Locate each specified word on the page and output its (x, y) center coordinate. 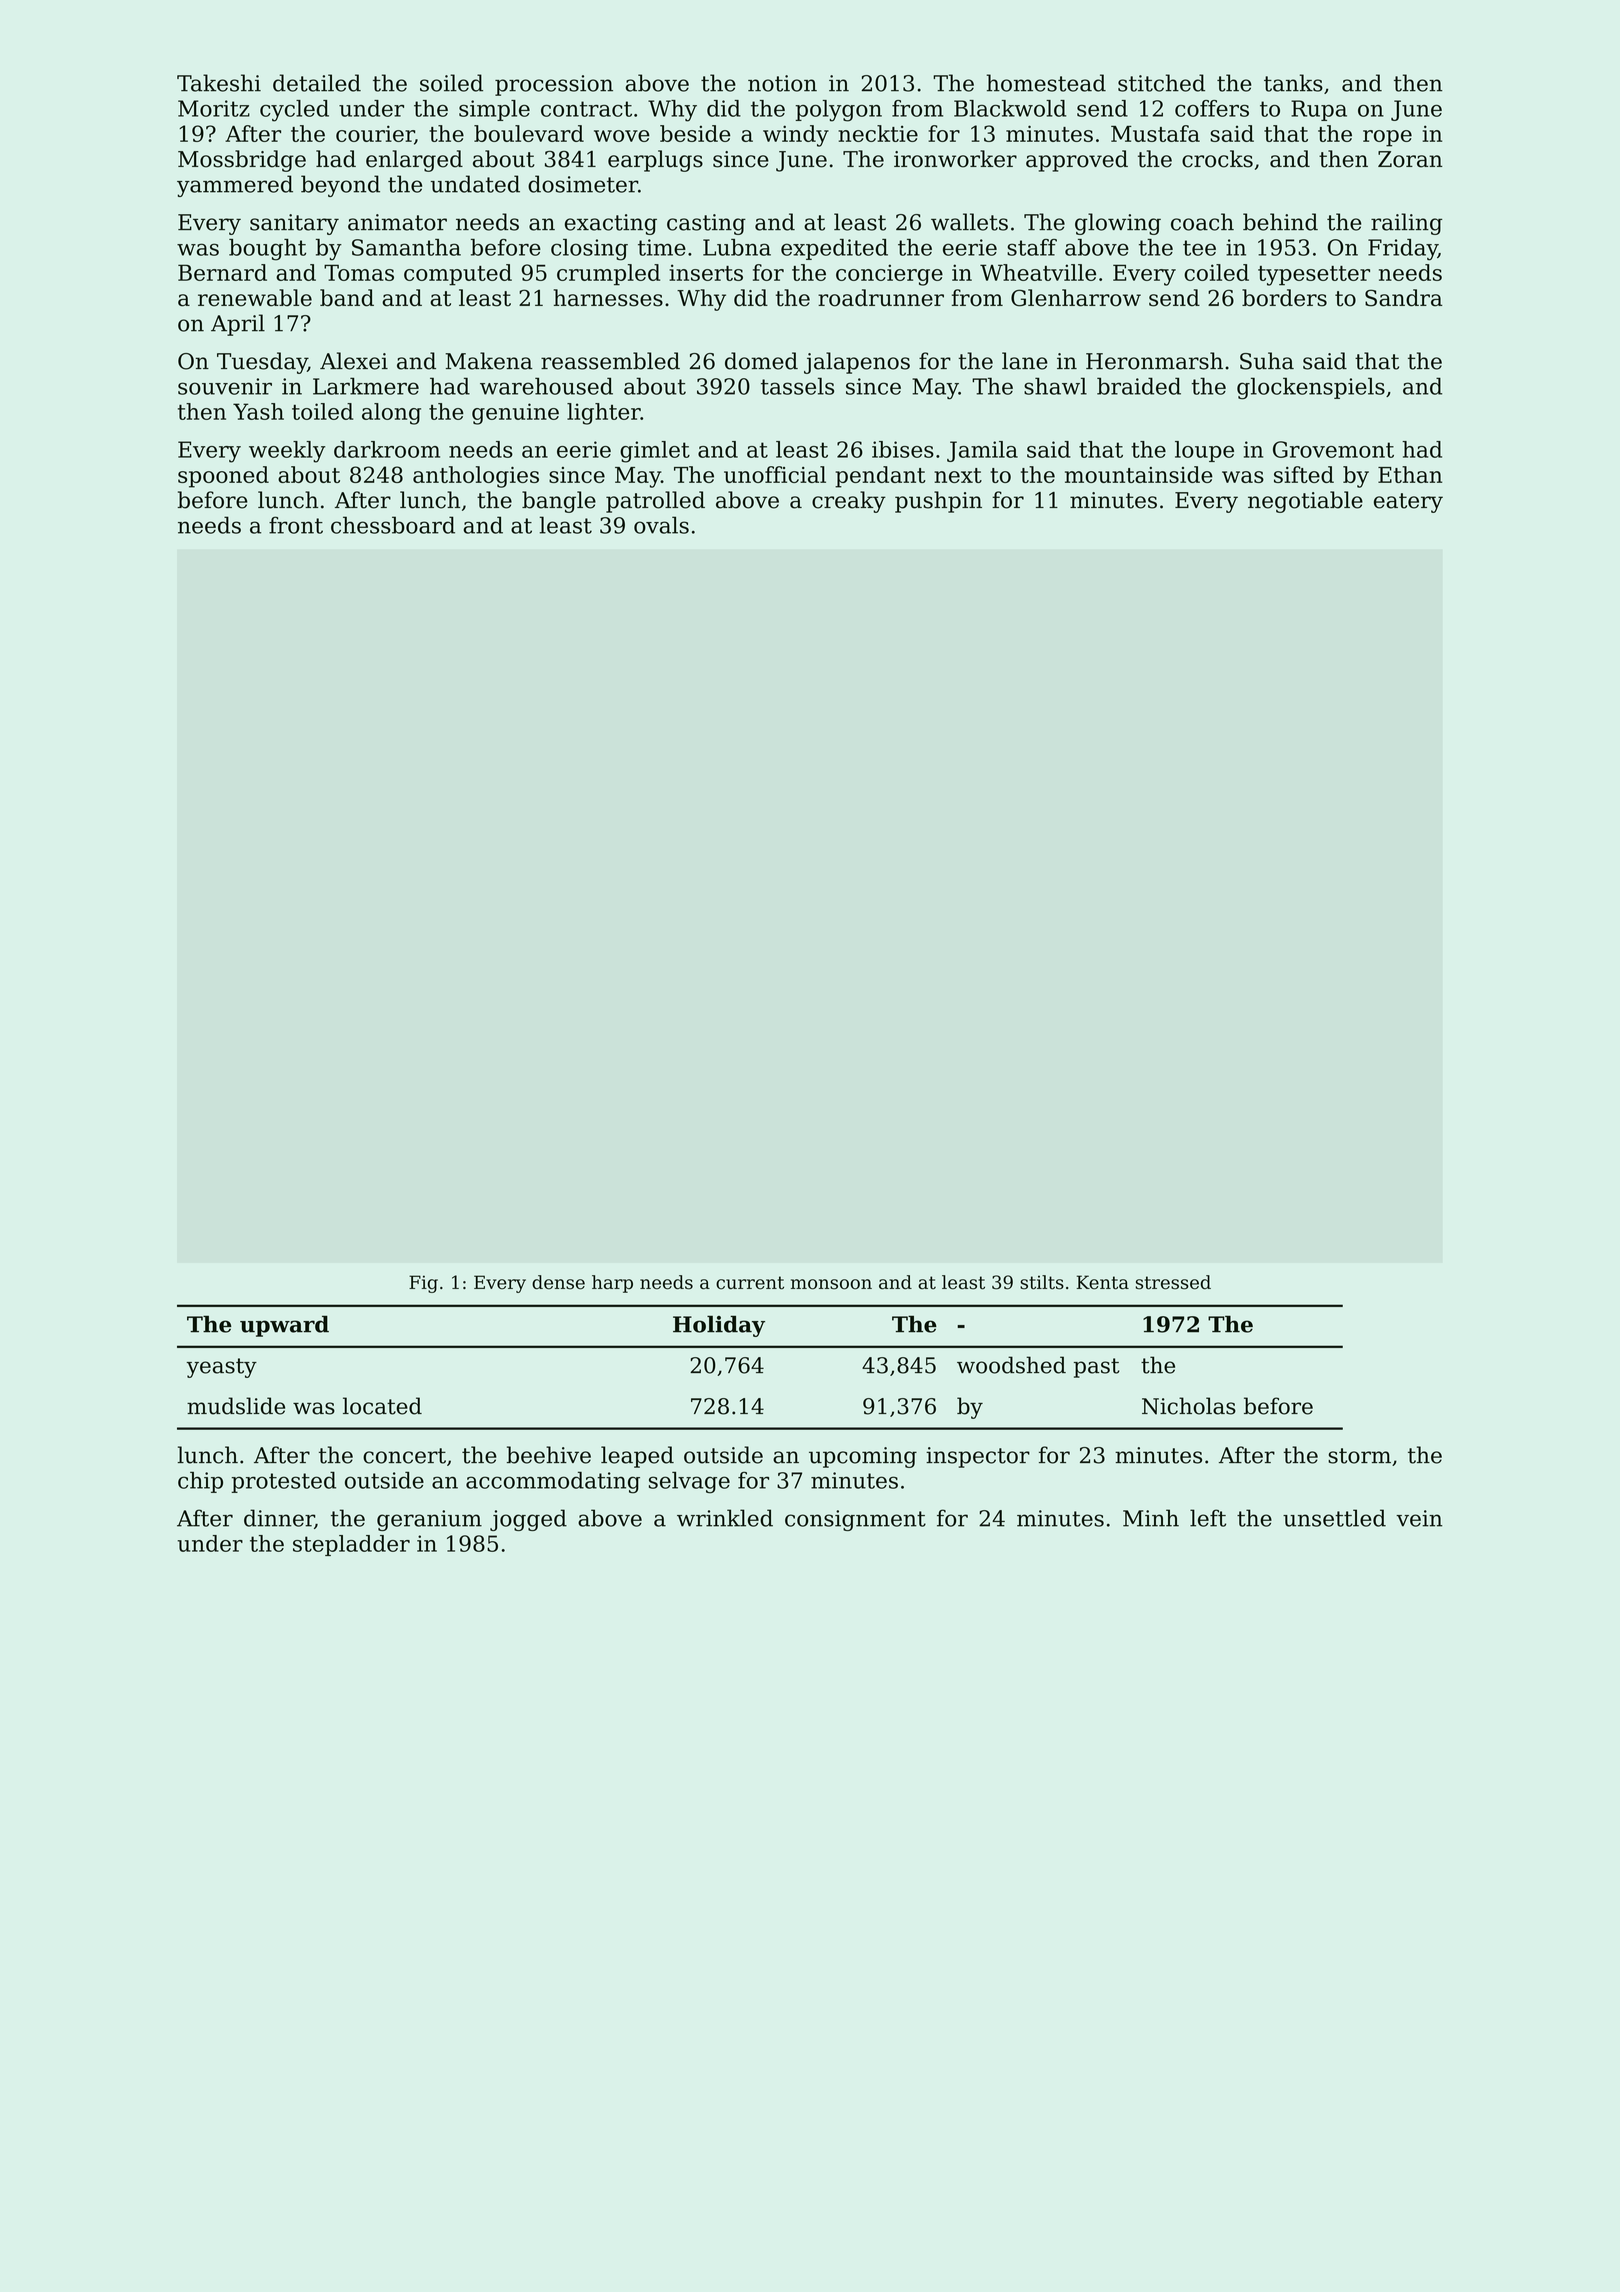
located (382, 1406)
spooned (223, 477)
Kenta (1103, 1282)
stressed (1173, 1282)
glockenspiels (1311, 389)
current (750, 1283)
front (296, 525)
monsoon (831, 1284)
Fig (423, 1284)
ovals (661, 525)
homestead (1046, 83)
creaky (849, 502)
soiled (451, 83)
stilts (1042, 1282)
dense (558, 1282)
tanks (1293, 83)
